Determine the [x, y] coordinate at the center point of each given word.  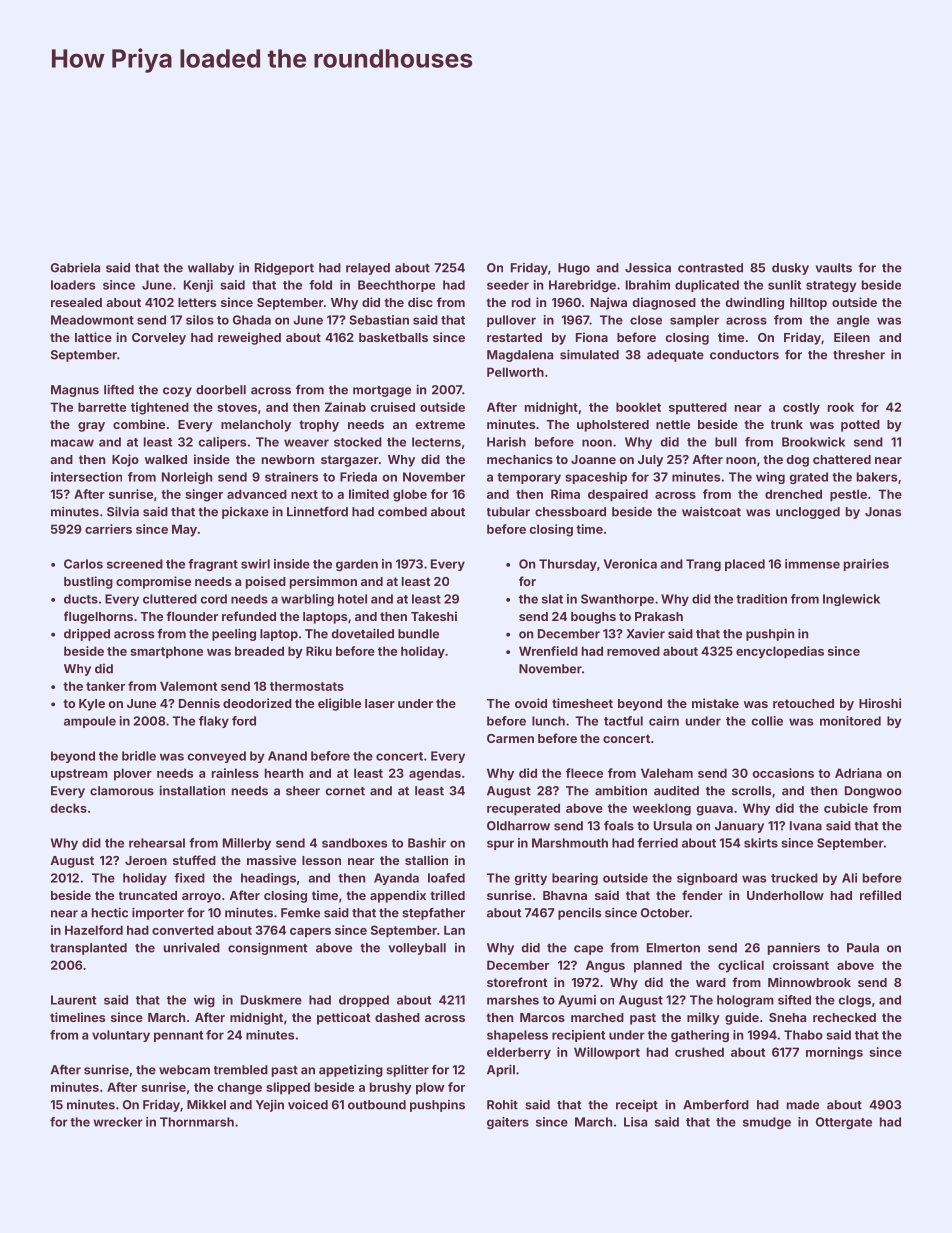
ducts [81, 599]
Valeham [667, 773]
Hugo [574, 269]
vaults [833, 268]
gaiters [508, 1123]
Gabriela [75, 267]
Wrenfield [548, 651]
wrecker [118, 1122]
